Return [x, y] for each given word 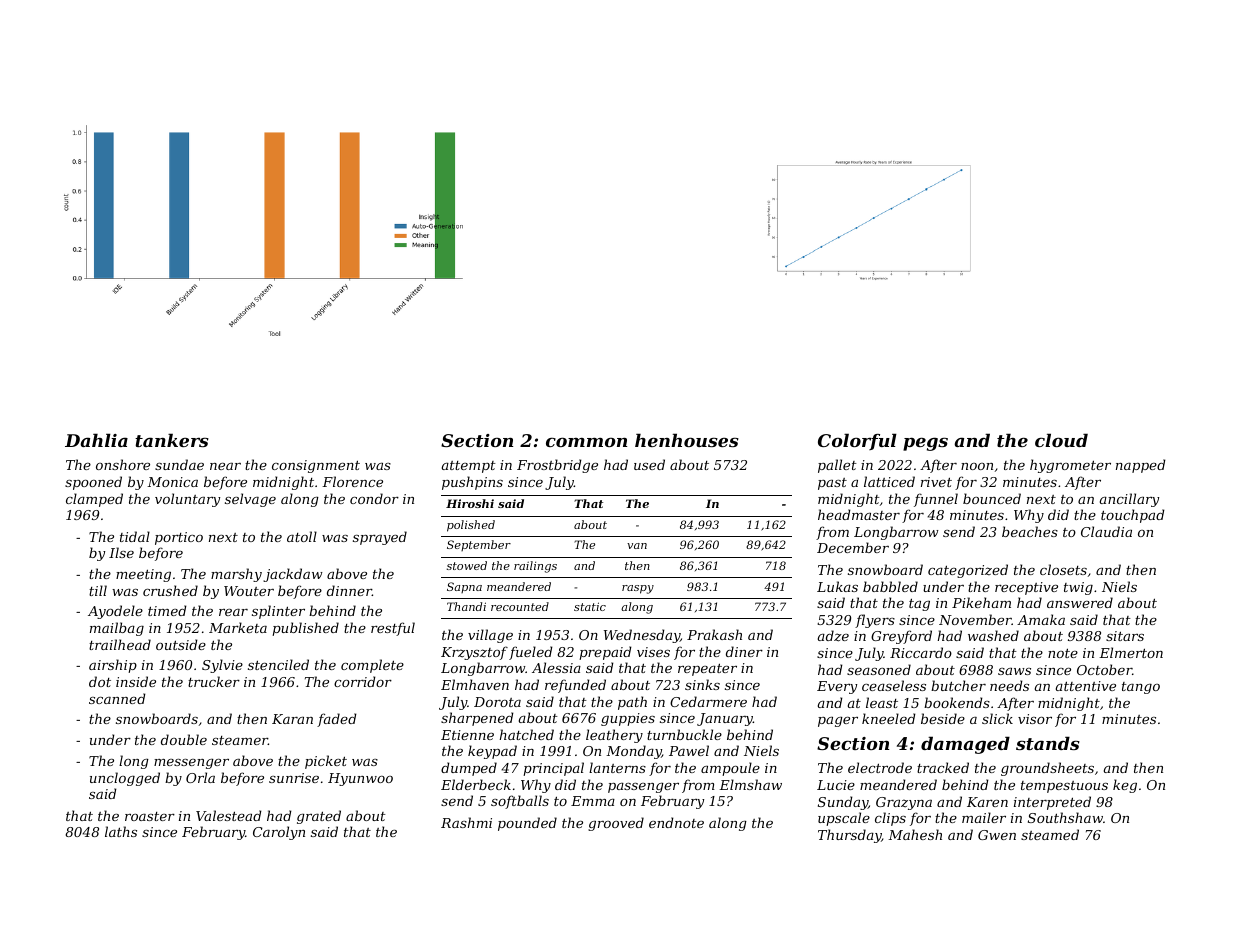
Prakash [714, 634]
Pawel [689, 750]
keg [1125, 786]
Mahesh [915, 834]
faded [337, 720]
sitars [1125, 636]
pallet [837, 466]
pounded [527, 824]
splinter [278, 612]
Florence [352, 481]
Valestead [229, 815]
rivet [936, 482]
